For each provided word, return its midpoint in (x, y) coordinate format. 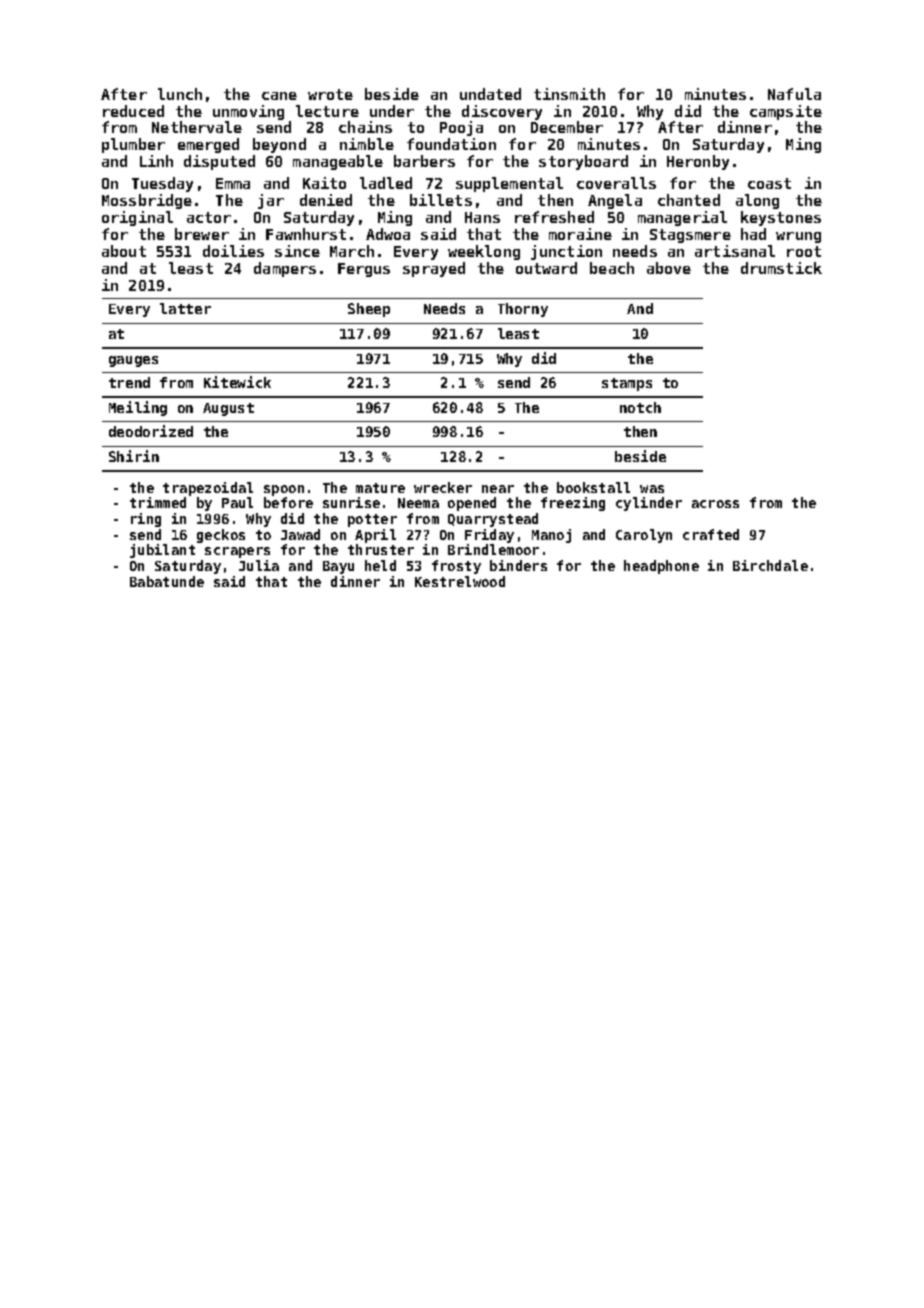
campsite (786, 112)
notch (640, 407)
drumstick (781, 268)
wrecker (443, 487)
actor (209, 217)
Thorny (523, 310)
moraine (580, 234)
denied (326, 200)
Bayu (338, 567)
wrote (330, 94)
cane (279, 96)
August (228, 409)
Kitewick (237, 382)
